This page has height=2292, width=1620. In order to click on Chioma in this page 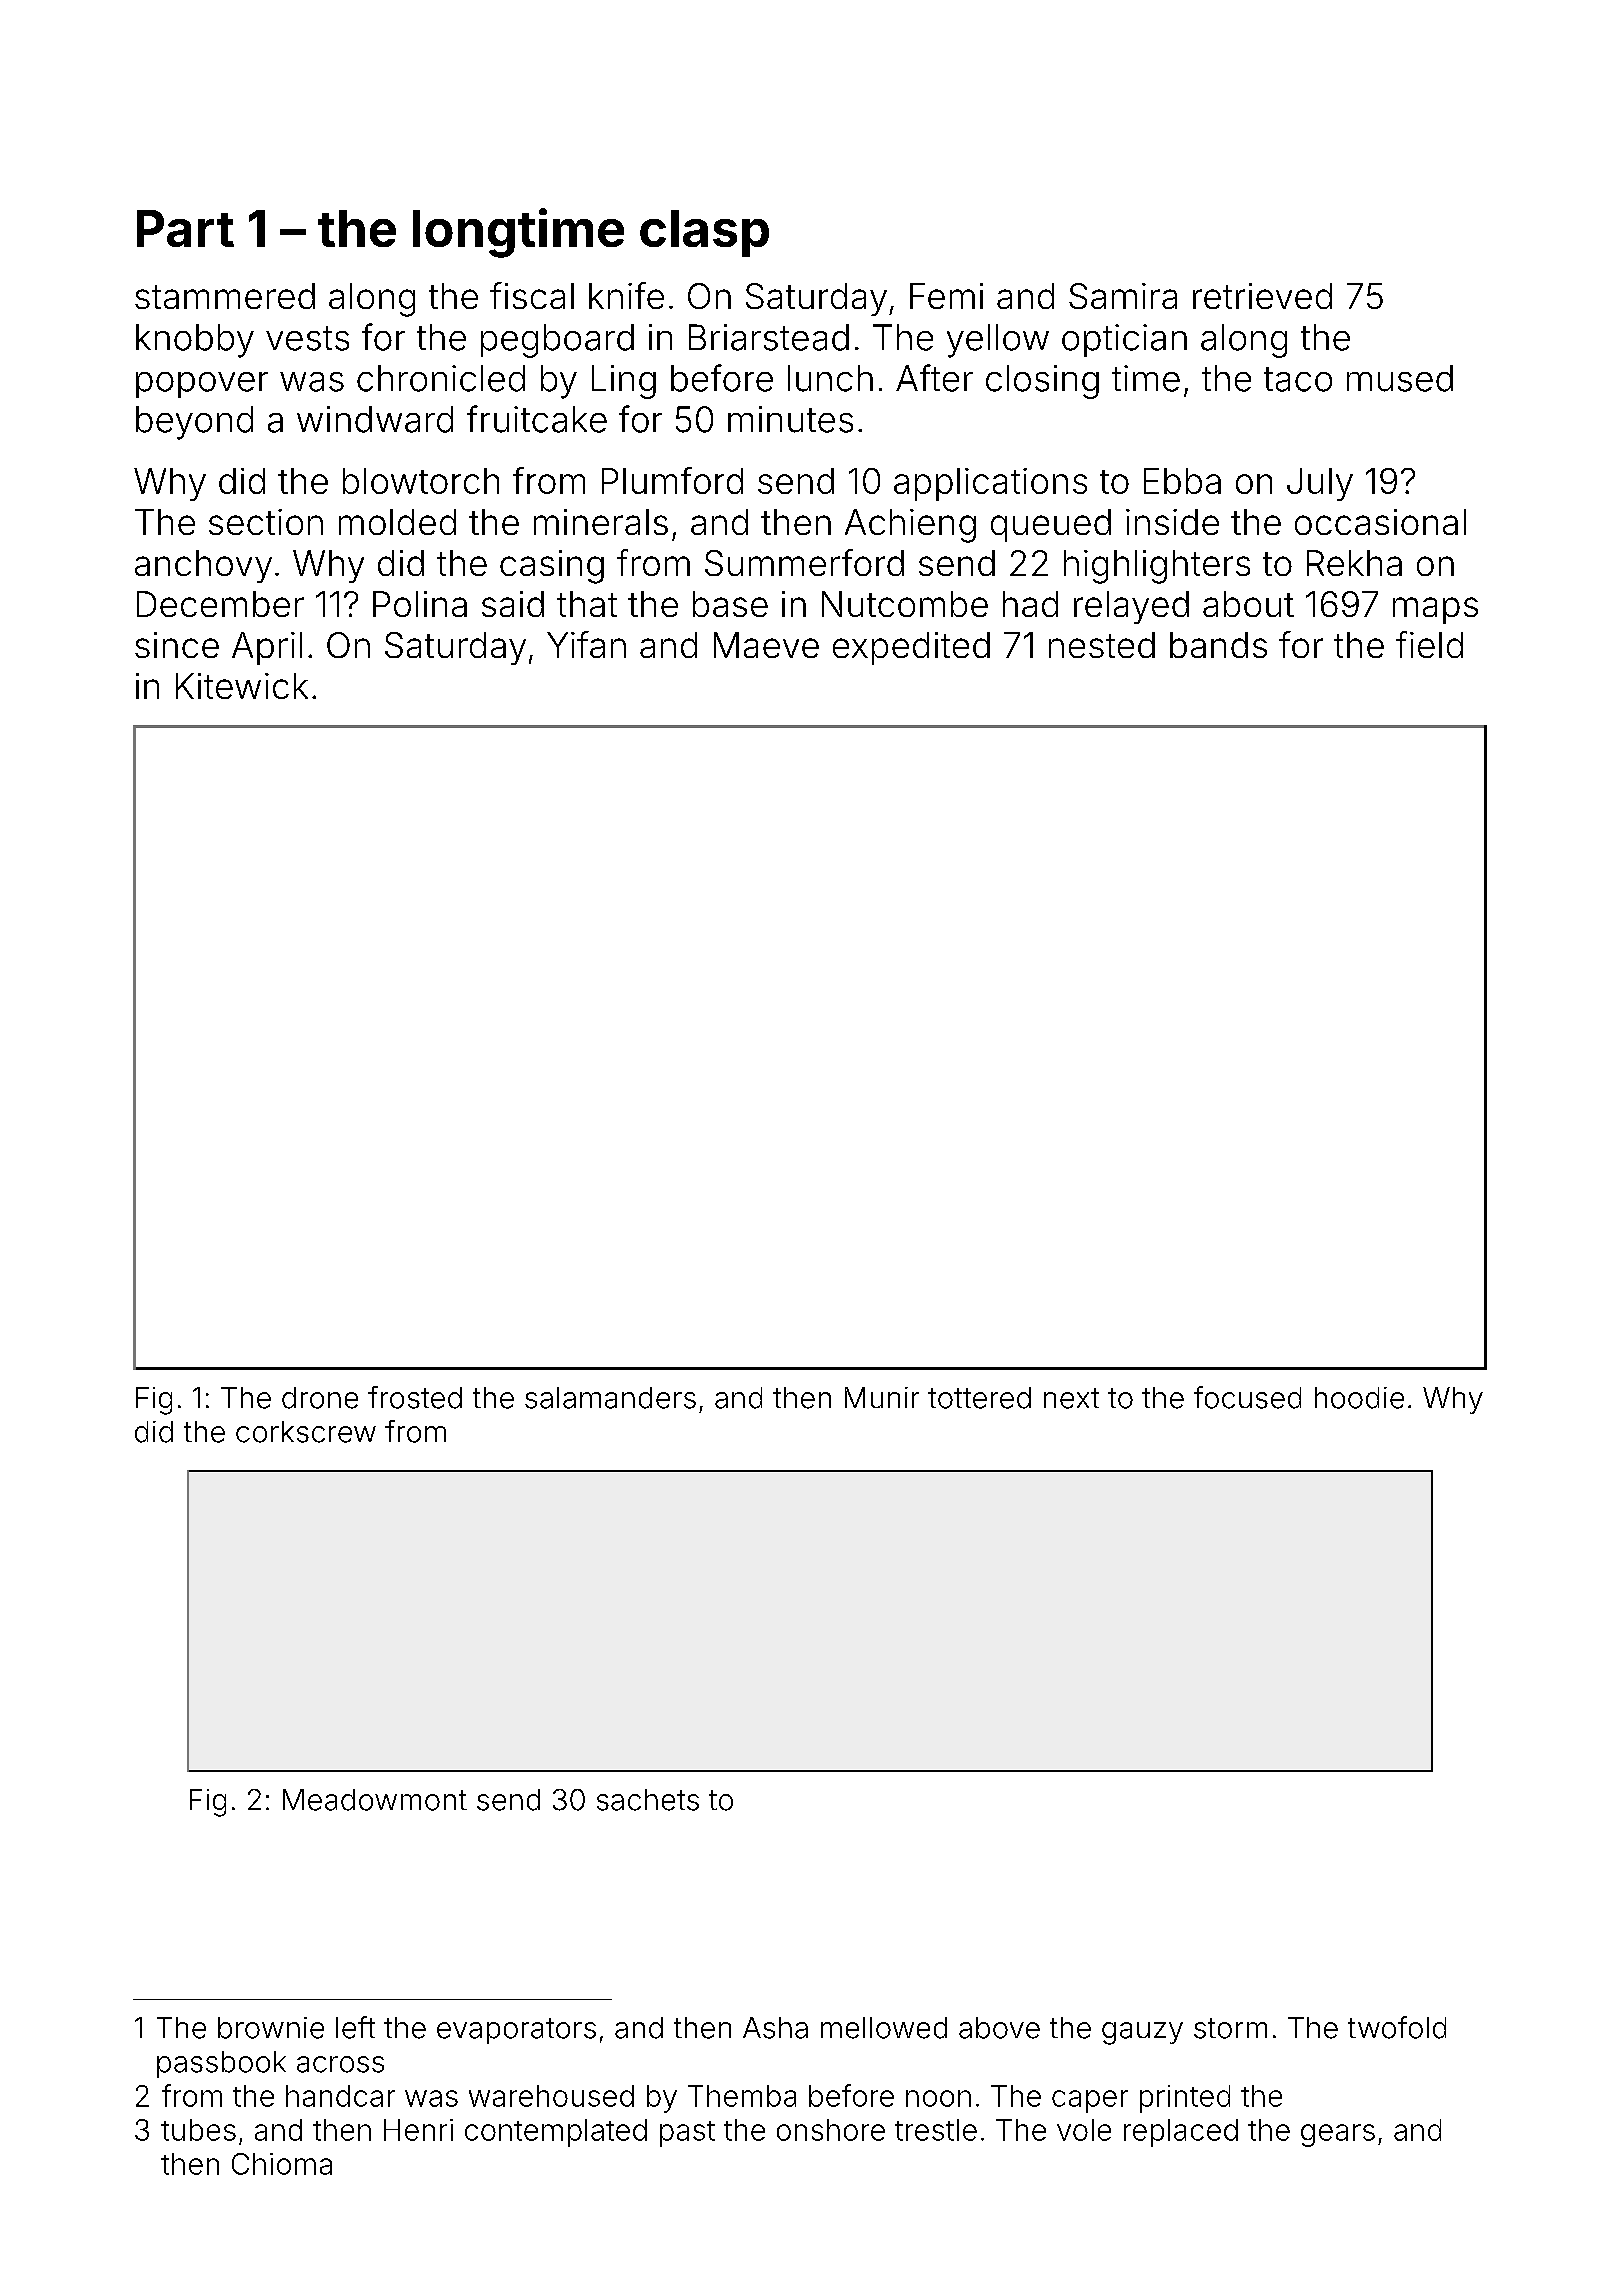, I will do `click(282, 2164)`.
